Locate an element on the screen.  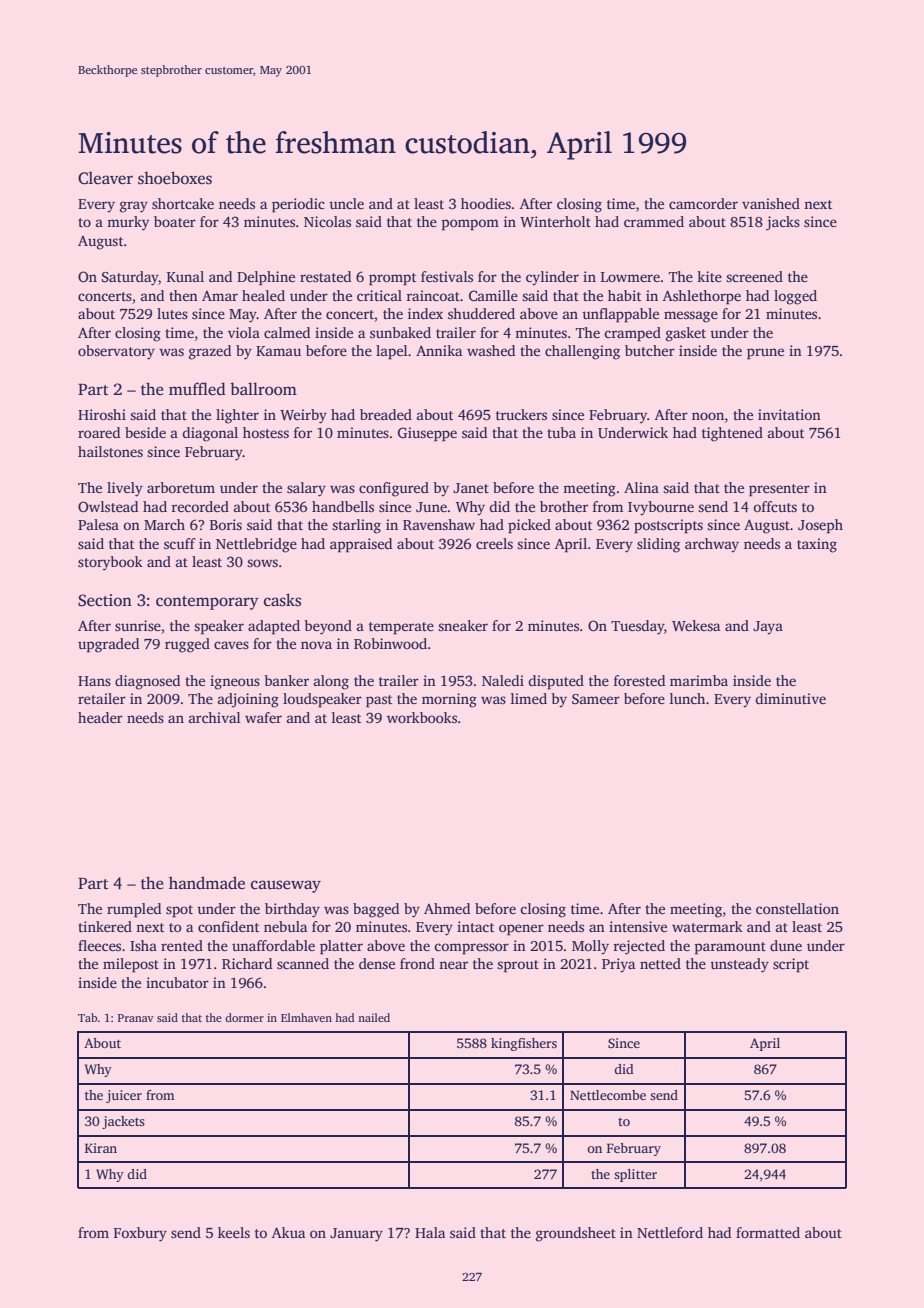
frond is located at coordinates (417, 963).
